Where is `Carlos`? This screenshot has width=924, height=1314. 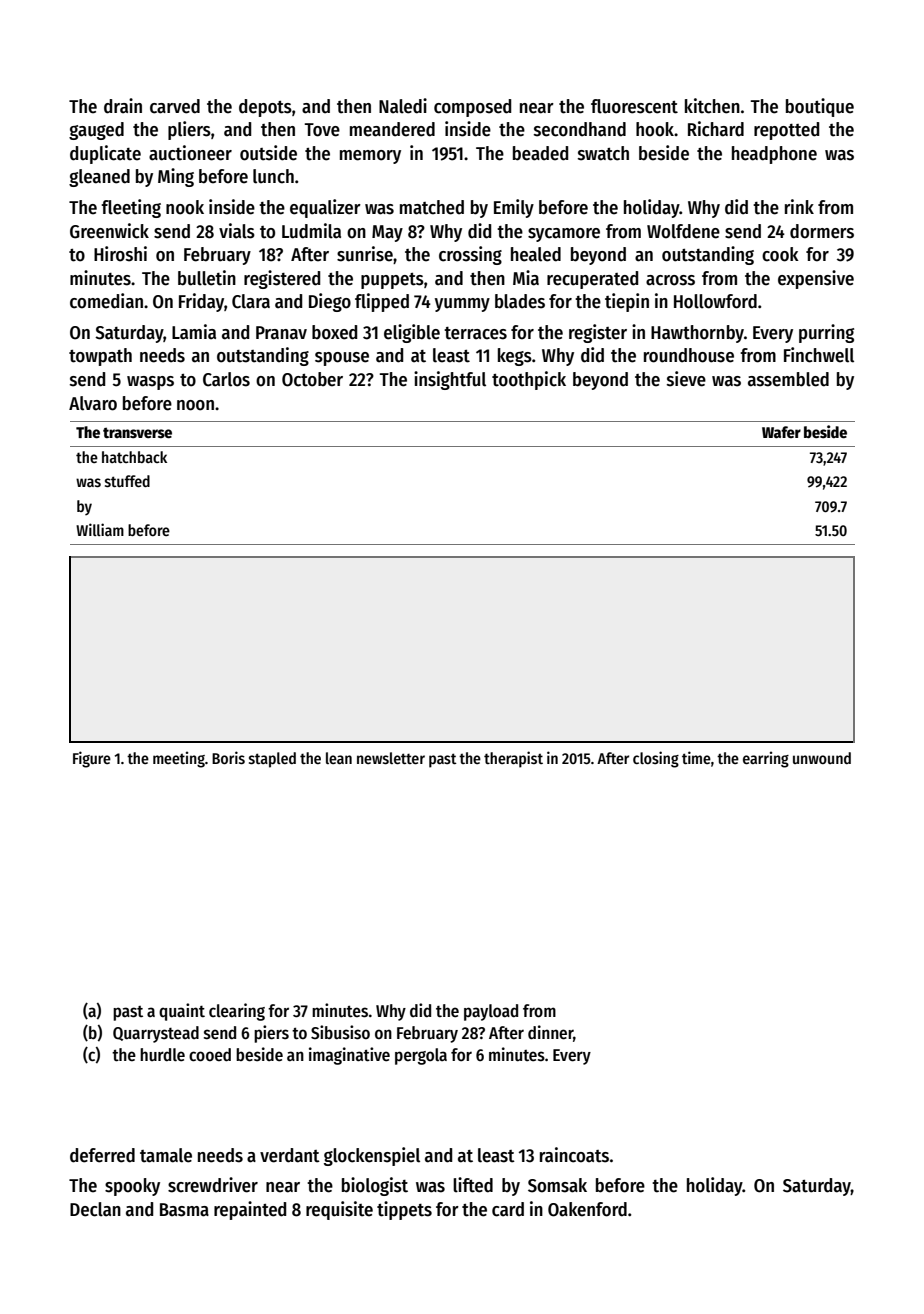
Carlos is located at coordinates (226, 379).
